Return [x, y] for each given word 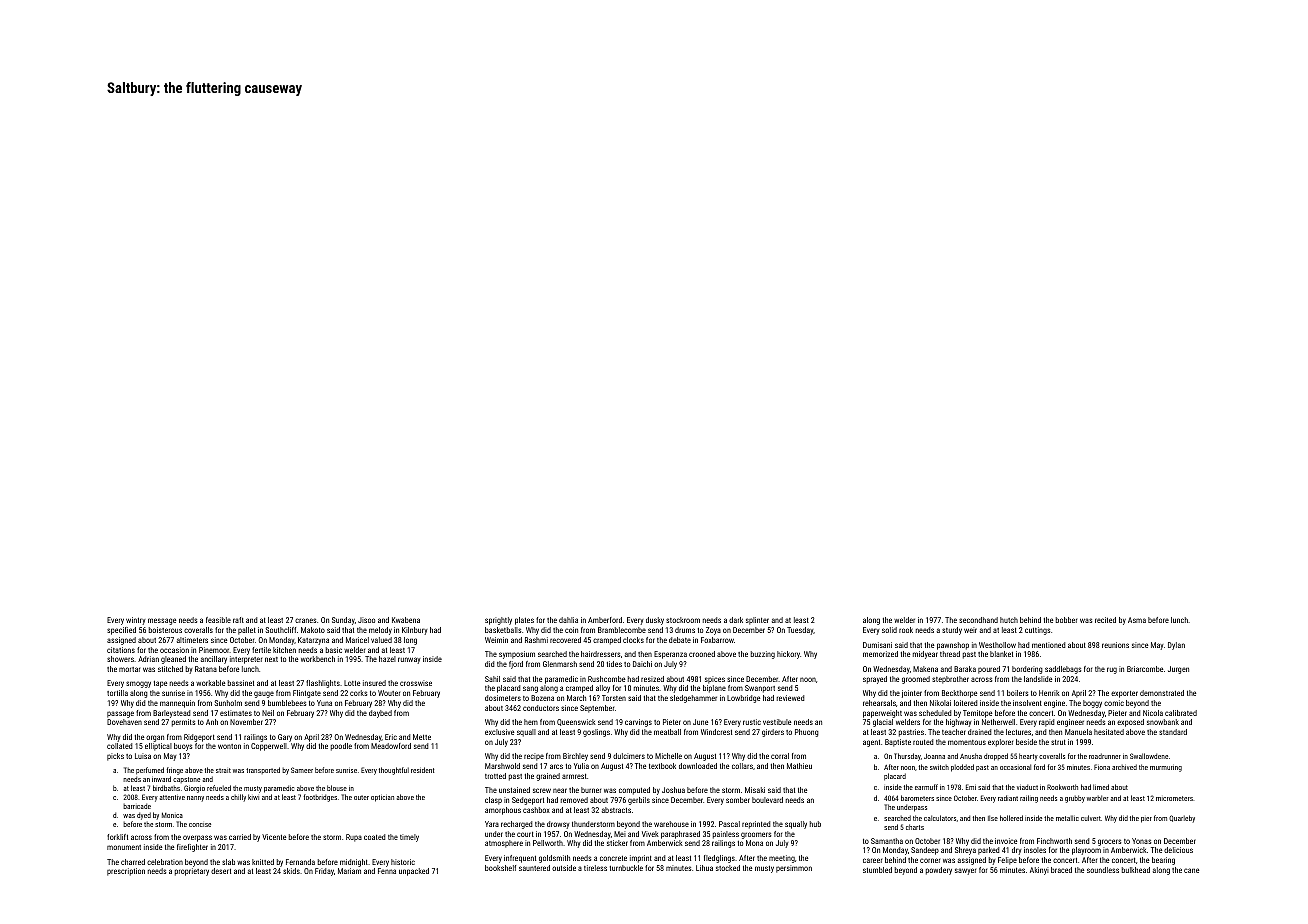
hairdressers [600, 654]
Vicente [274, 837]
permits [183, 723]
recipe [534, 757]
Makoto [313, 630]
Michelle [668, 756]
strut [1058, 742]
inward [161, 779]
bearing [1163, 861]
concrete [613, 858]
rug [1112, 670]
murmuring [1166, 769]
